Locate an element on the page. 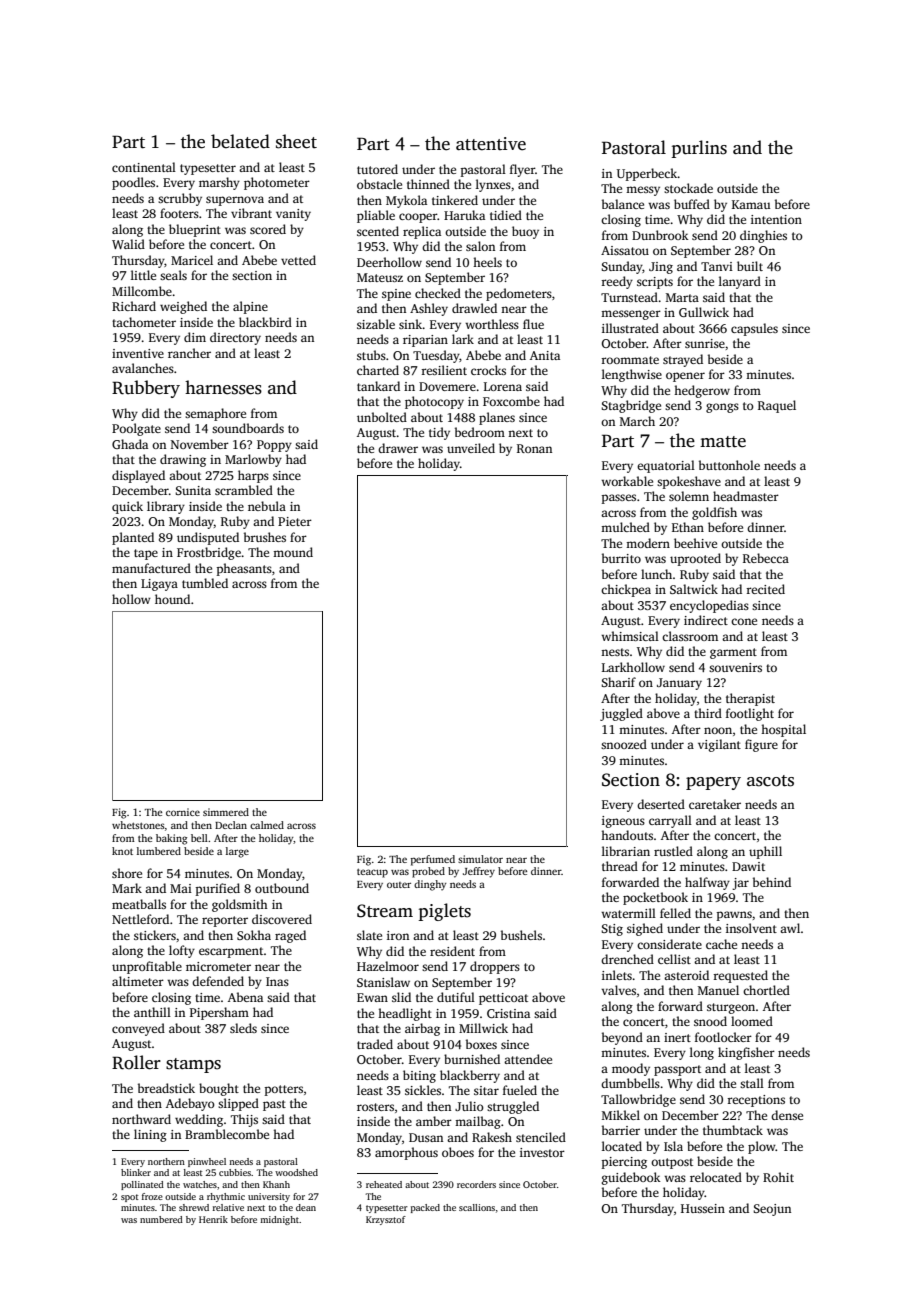 The image size is (924, 1308). shore is located at coordinates (127, 873).
